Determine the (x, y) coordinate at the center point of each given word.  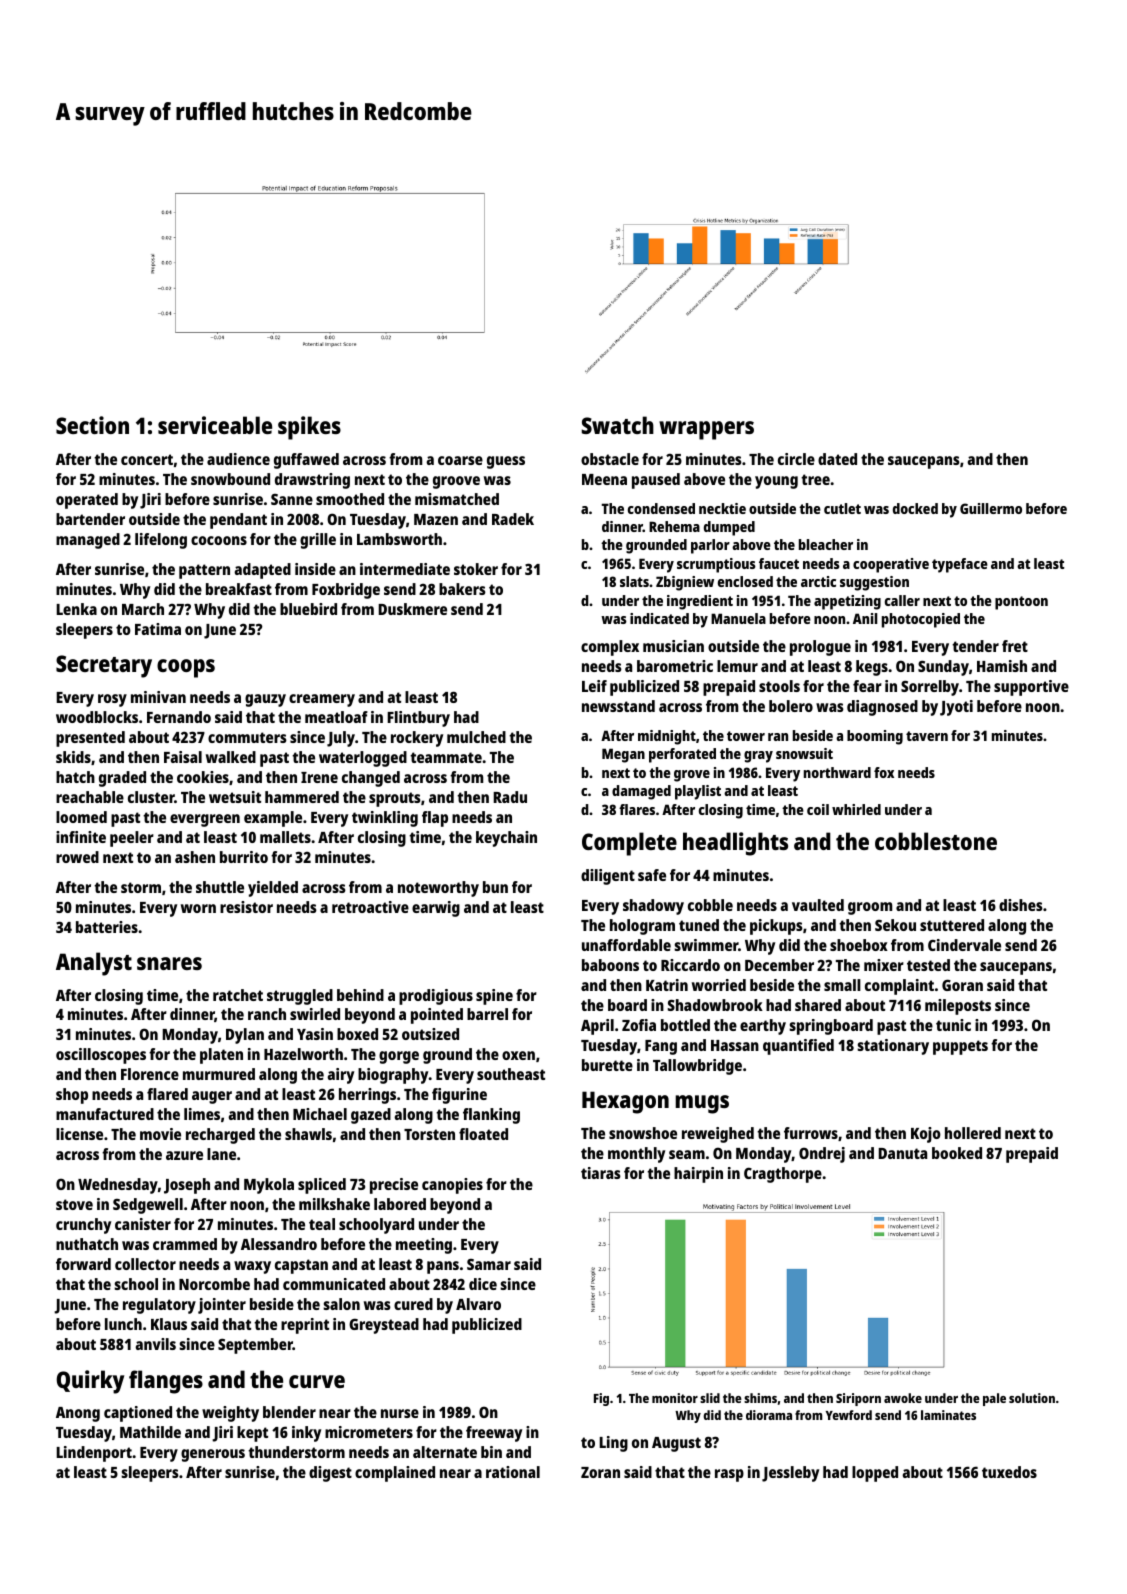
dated (837, 459)
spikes (309, 428)
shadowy (653, 907)
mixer (884, 965)
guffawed (306, 461)
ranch (267, 1014)
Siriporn (858, 1399)
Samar (489, 1264)
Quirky (90, 1382)
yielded (273, 889)
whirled (856, 809)
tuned (699, 925)
